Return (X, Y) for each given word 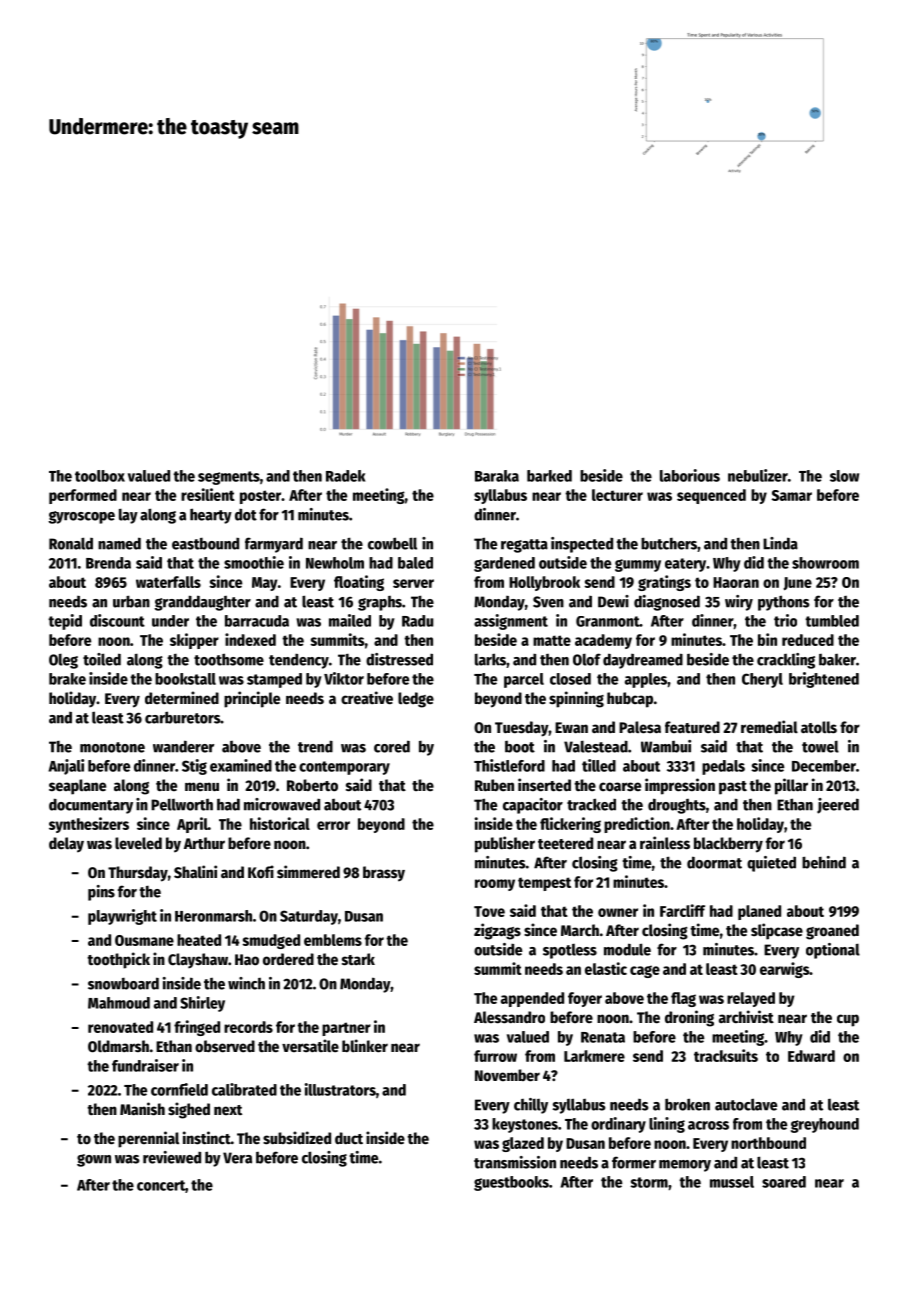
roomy (495, 885)
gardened (504, 564)
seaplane (77, 787)
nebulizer (758, 475)
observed (225, 1046)
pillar (791, 786)
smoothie (254, 562)
